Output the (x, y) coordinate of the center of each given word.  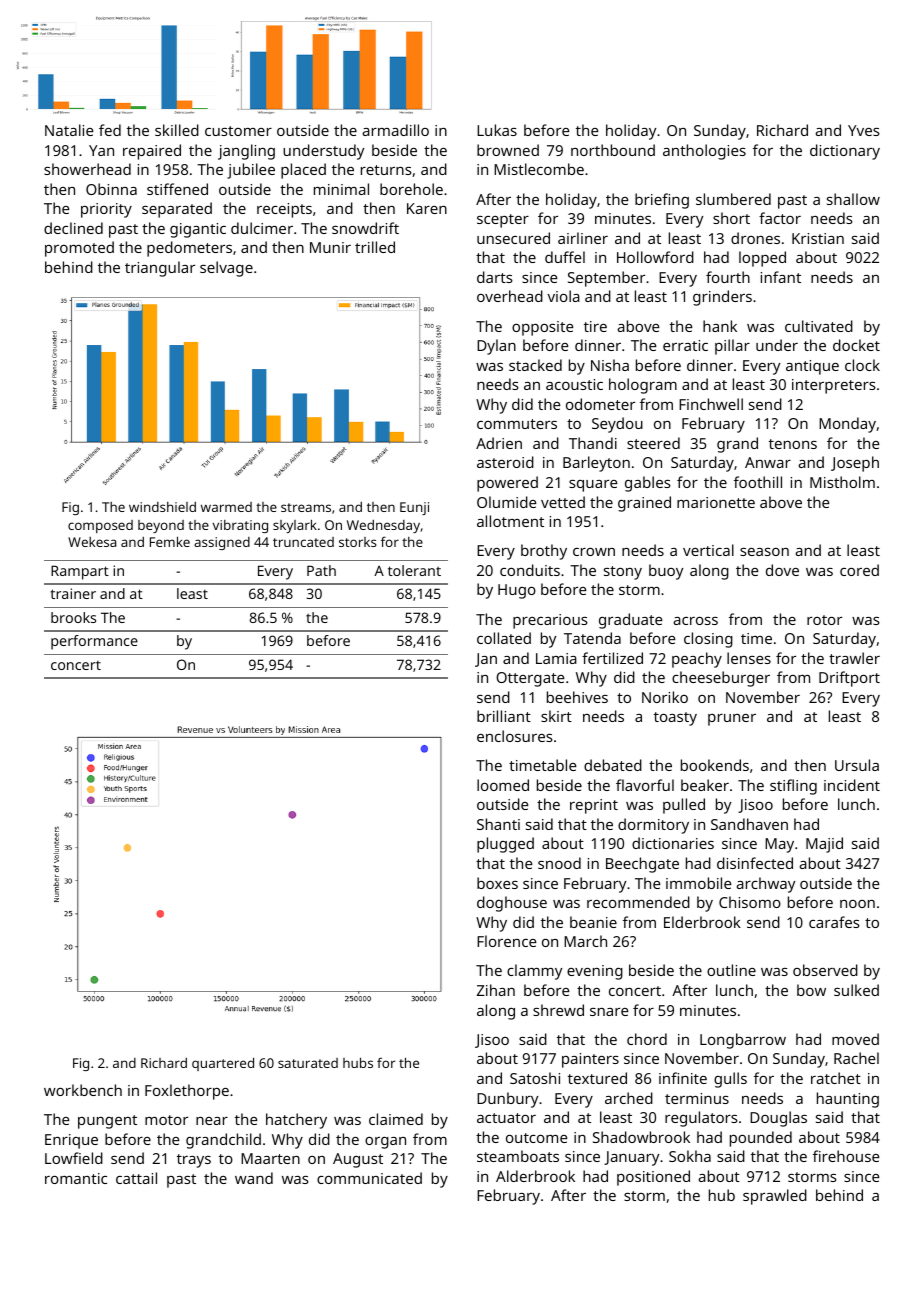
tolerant (414, 570)
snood (559, 863)
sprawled (775, 1197)
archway (766, 885)
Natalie (69, 130)
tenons (793, 444)
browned (508, 150)
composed (100, 526)
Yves (864, 130)
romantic (76, 1178)
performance (94, 642)
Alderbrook (535, 1176)
